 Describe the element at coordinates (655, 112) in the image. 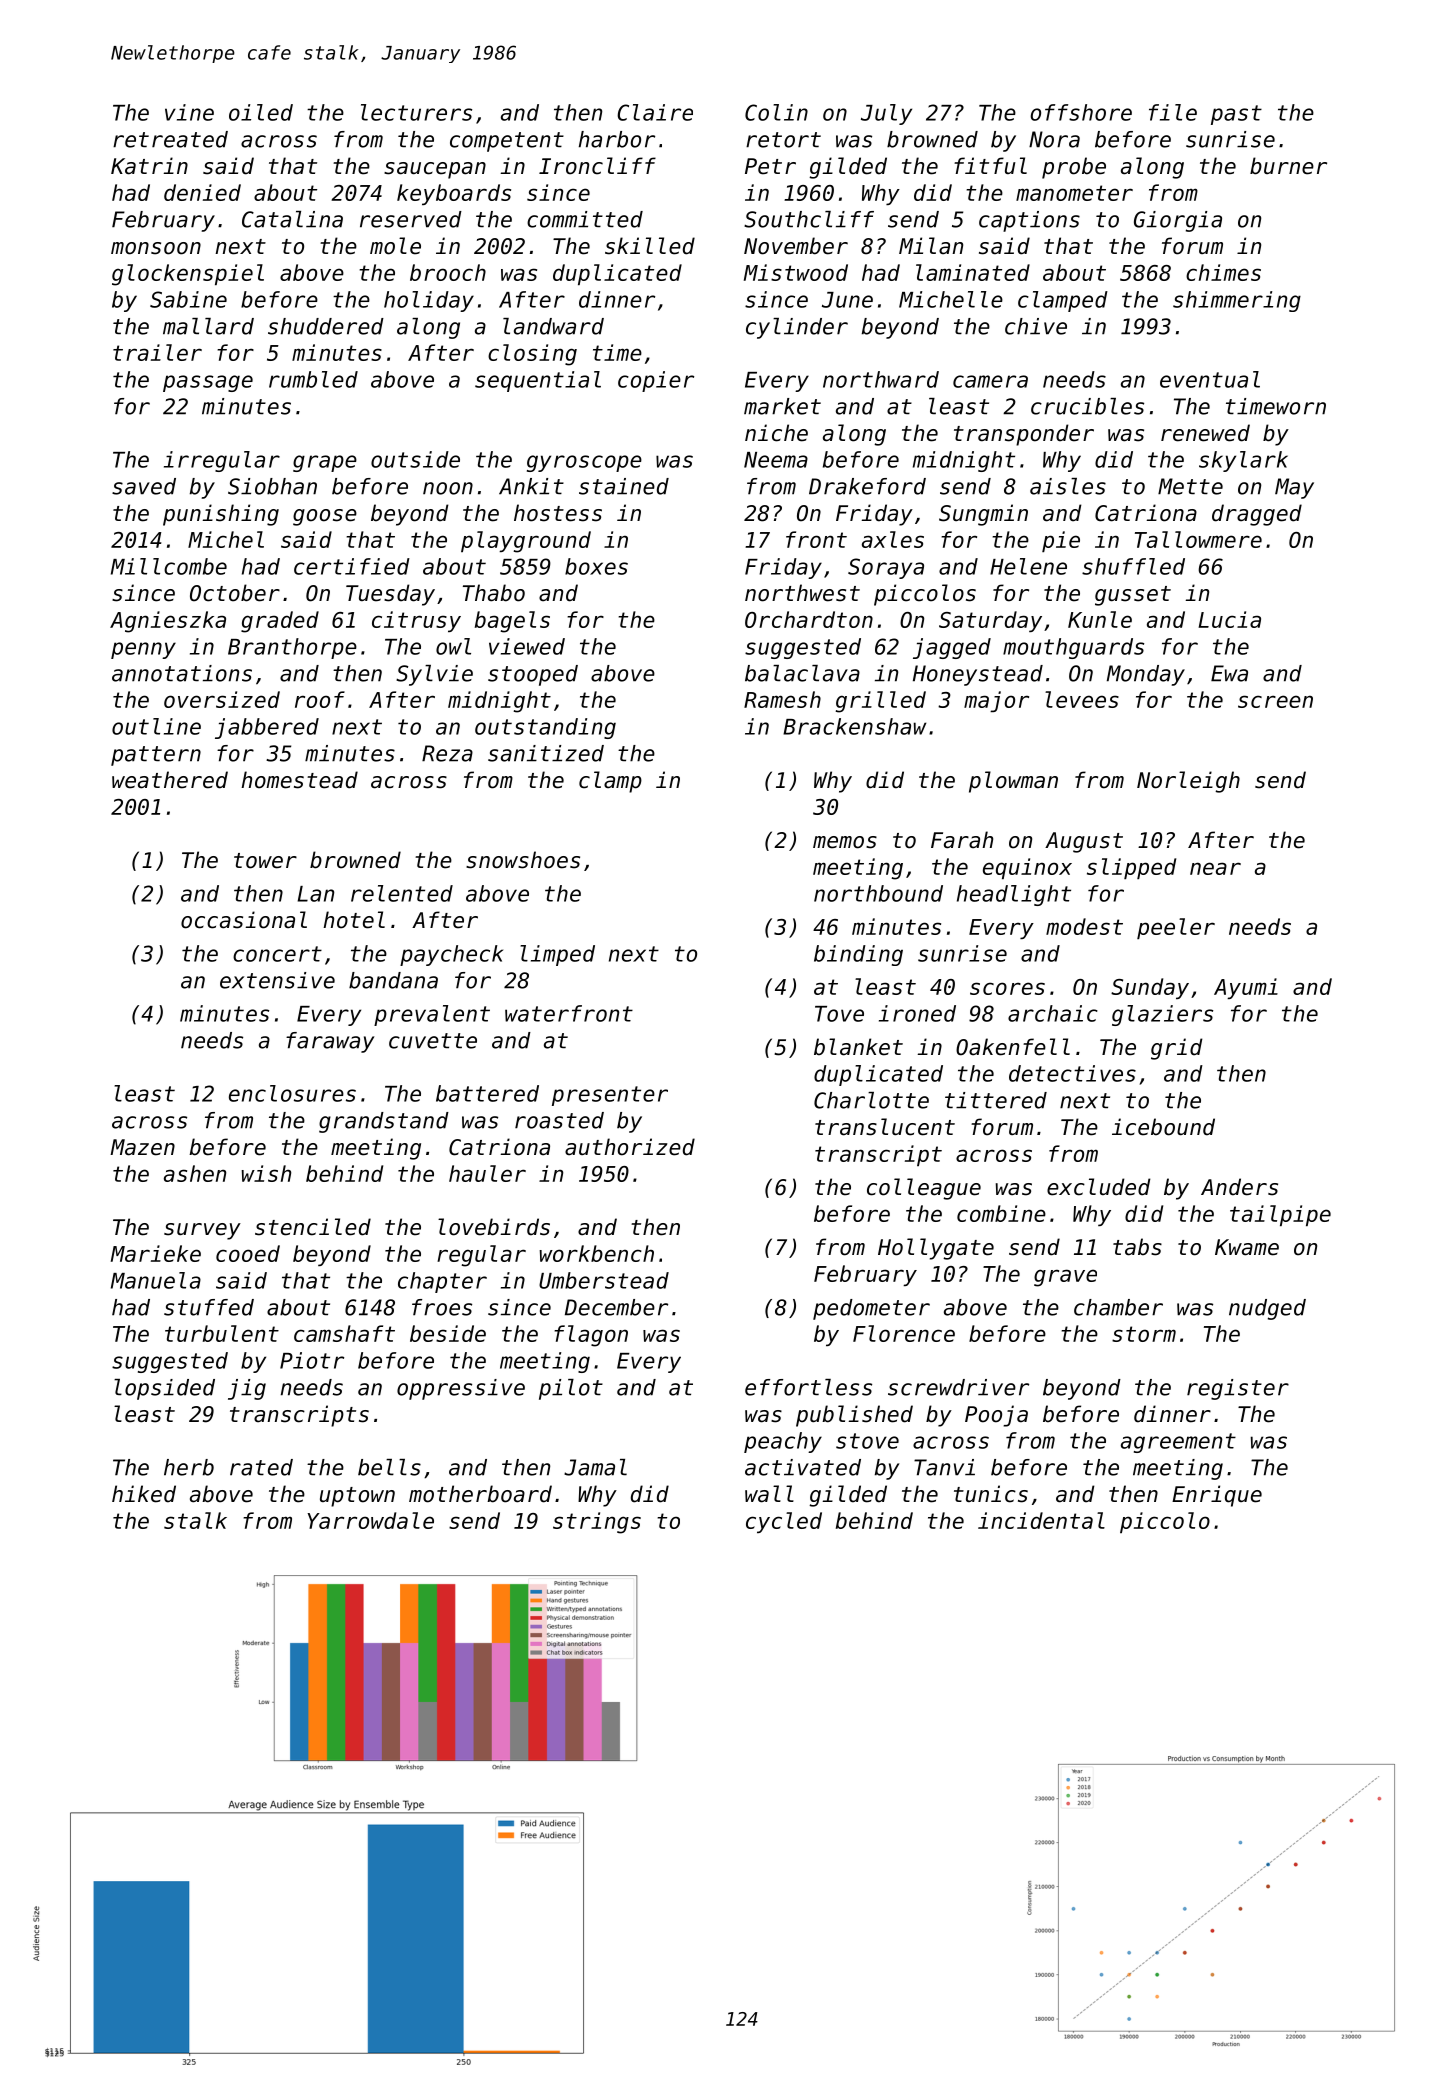

I see `Claire` at that location.
